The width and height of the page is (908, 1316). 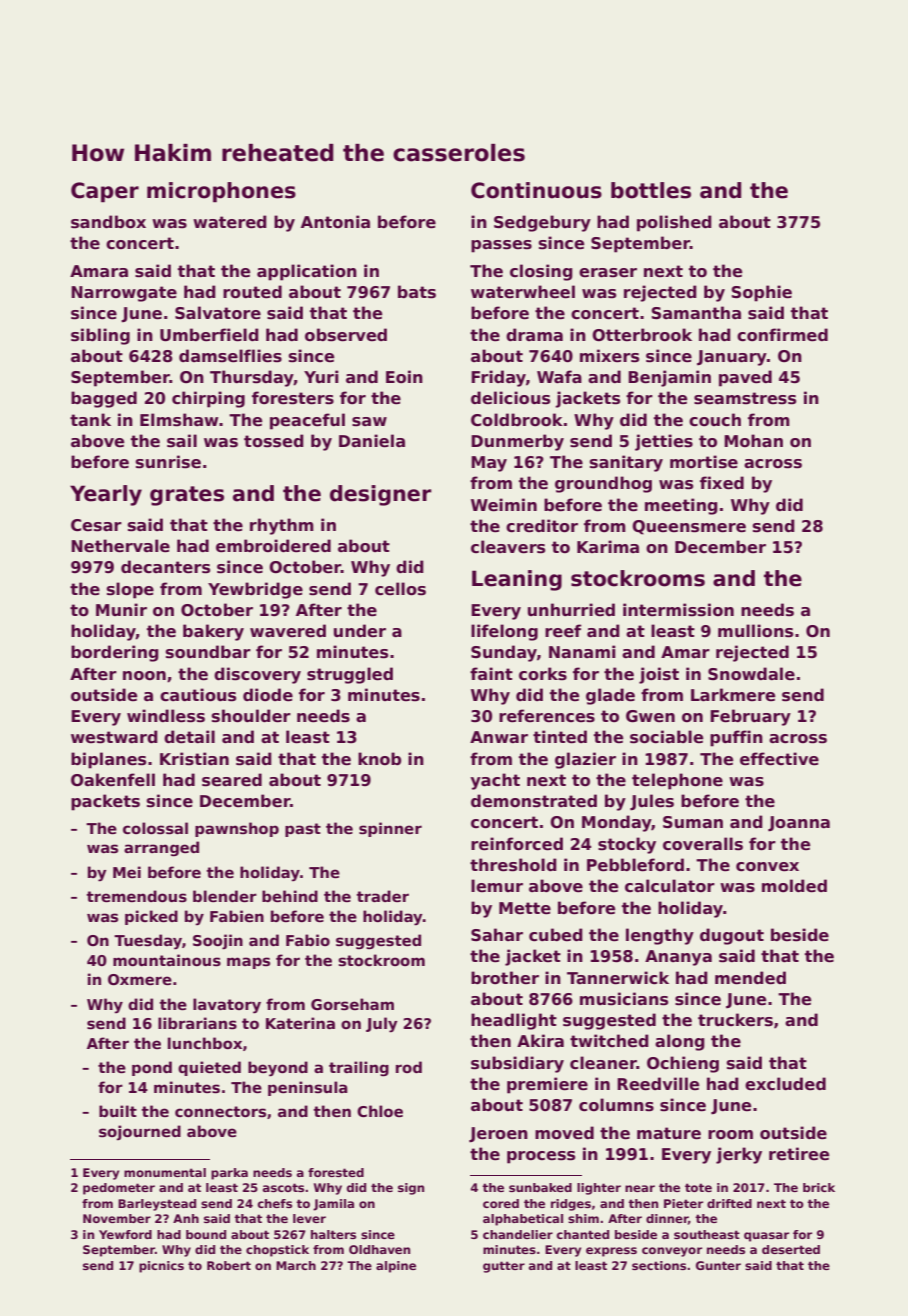 What do you see at coordinates (352, 1004) in the page?
I see `Gorseham` at bounding box center [352, 1004].
